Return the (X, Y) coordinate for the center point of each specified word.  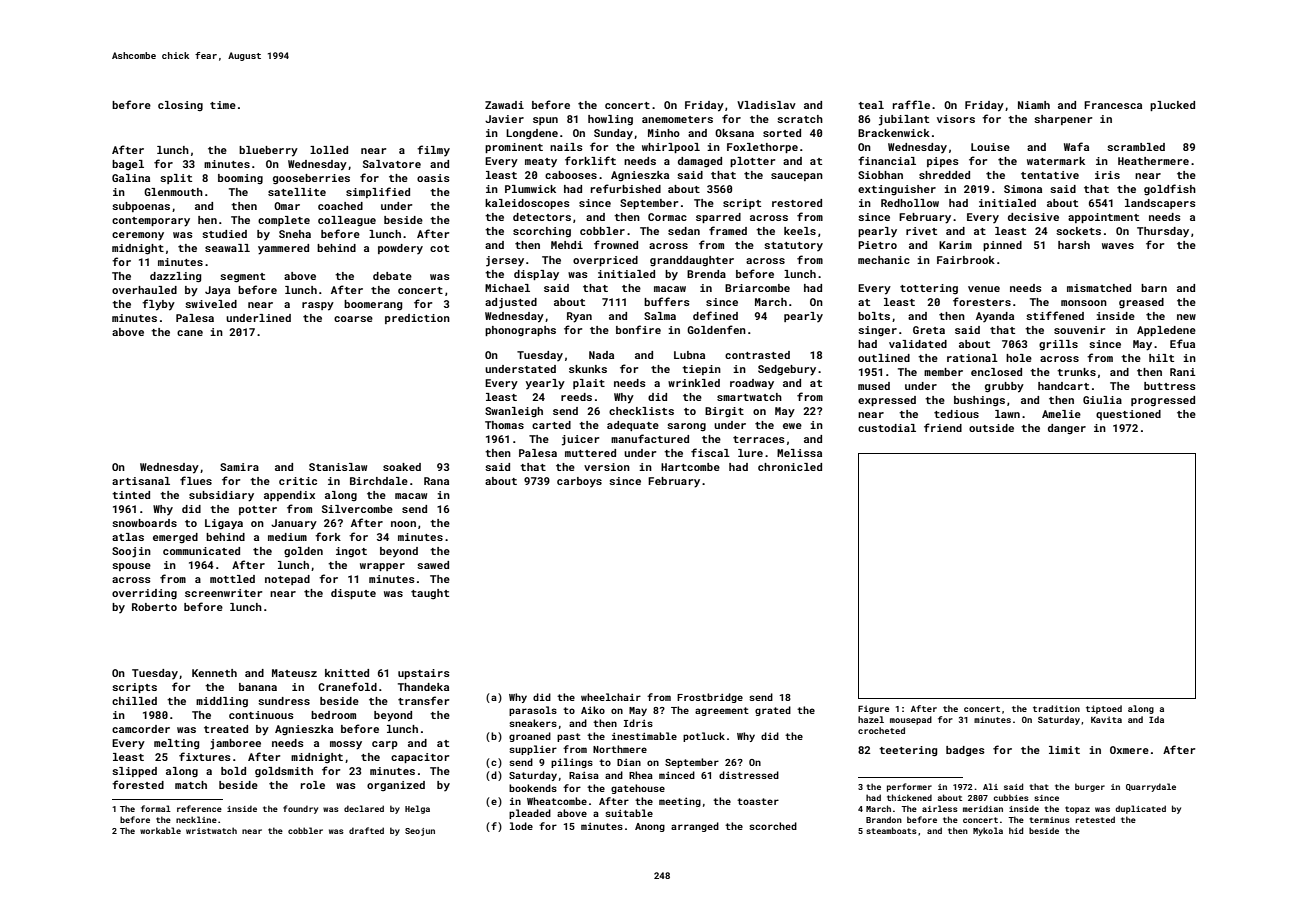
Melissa (799, 453)
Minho (664, 133)
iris (1107, 175)
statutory (793, 246)
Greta (929, 330)
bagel (128, 165)
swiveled (211, 304)
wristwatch (211, 830)
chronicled (790, 467)
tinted (131, 495)
